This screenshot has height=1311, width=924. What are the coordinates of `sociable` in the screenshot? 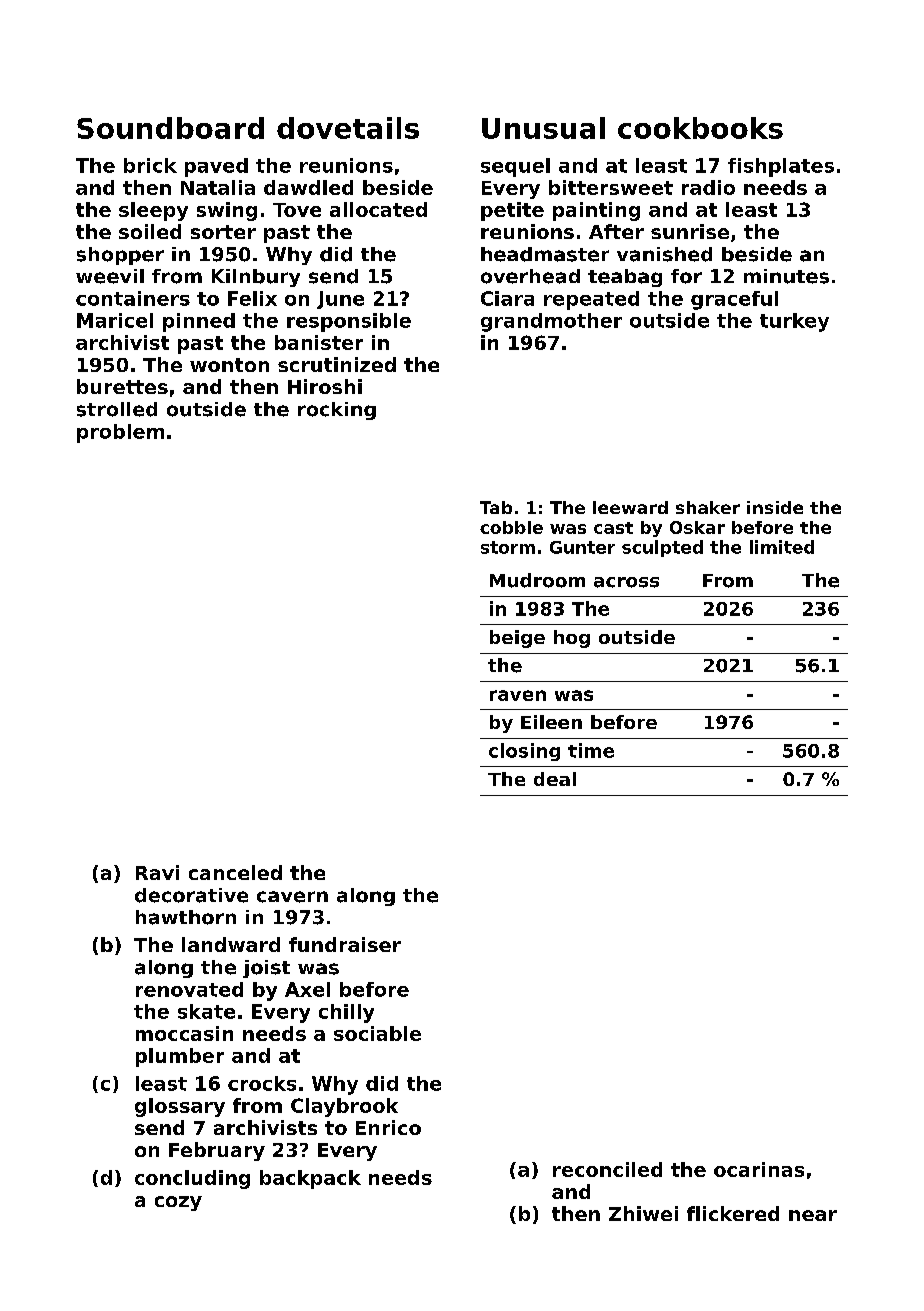 It's located at (377, 1033).
